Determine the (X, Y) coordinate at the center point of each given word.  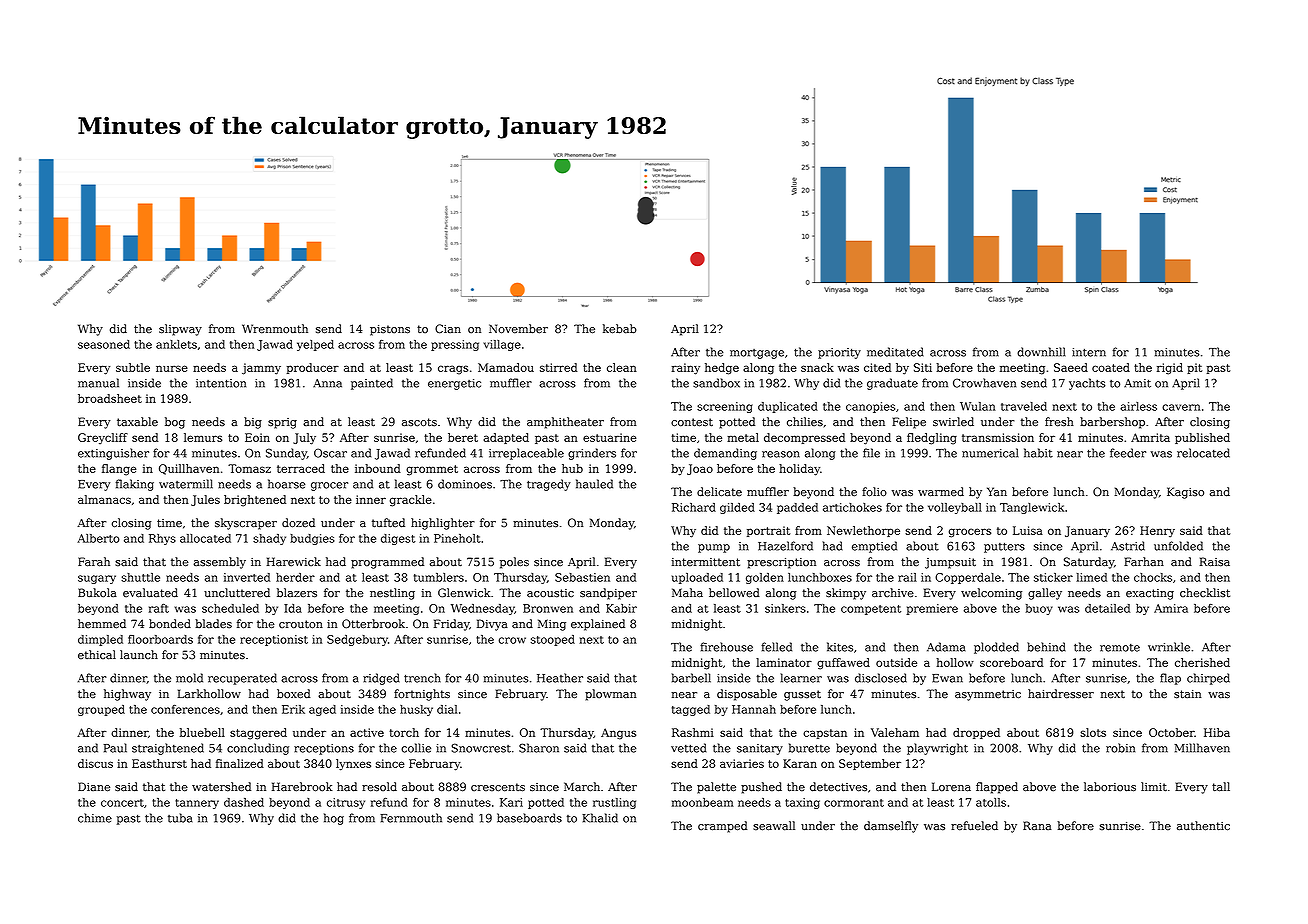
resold (379, 787)
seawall (774, 826)
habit (1038, 453)
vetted (688, 748)
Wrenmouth (275, 329)
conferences (185, 709)
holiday (799, 470)
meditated (895, 352)
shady (269, 539)
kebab (620, 329)
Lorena (951, 787)
